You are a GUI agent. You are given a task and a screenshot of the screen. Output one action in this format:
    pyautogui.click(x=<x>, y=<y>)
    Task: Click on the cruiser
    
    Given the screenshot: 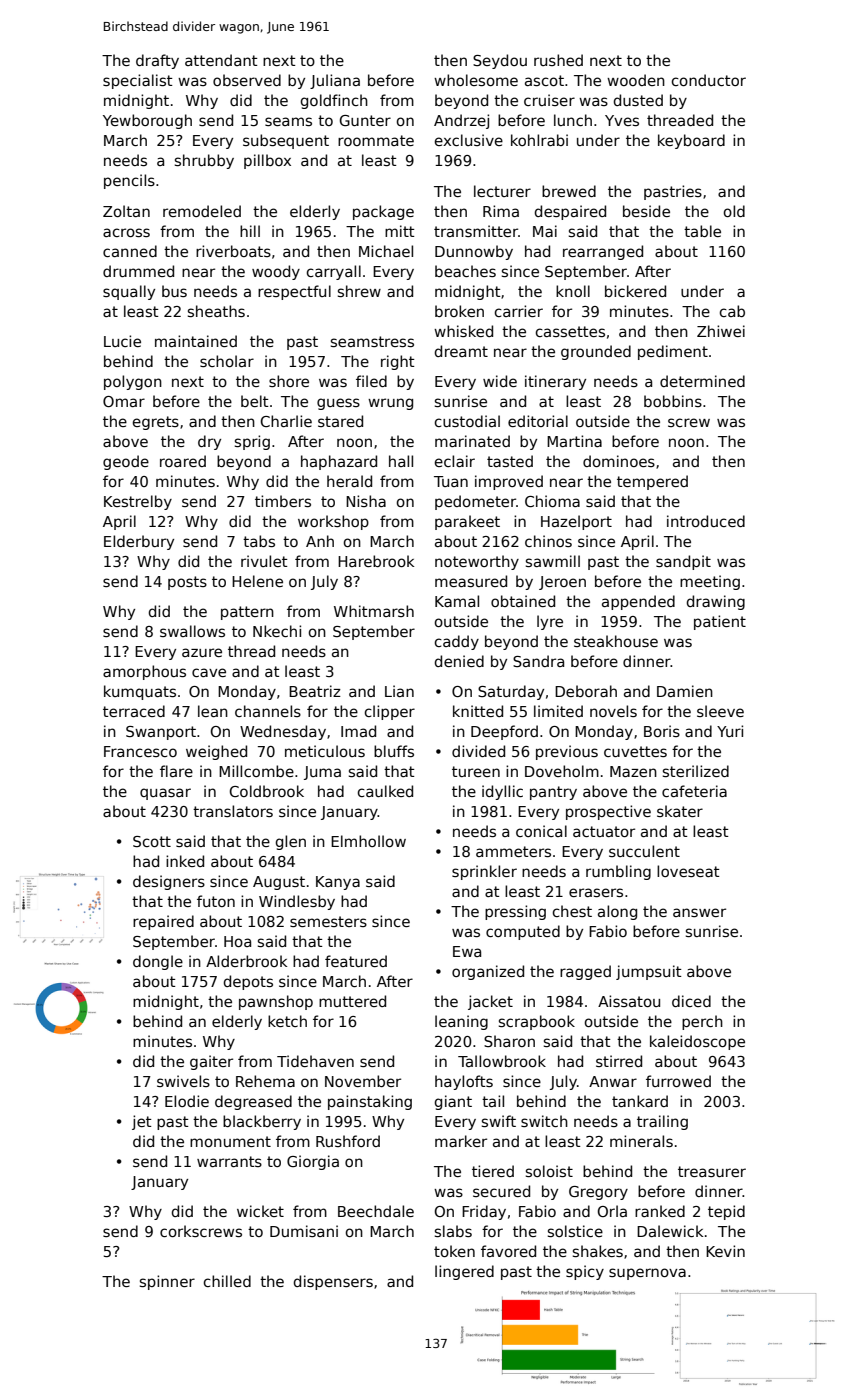 What is the action you would take?
    pyautogui.click(x=549, y=100)
